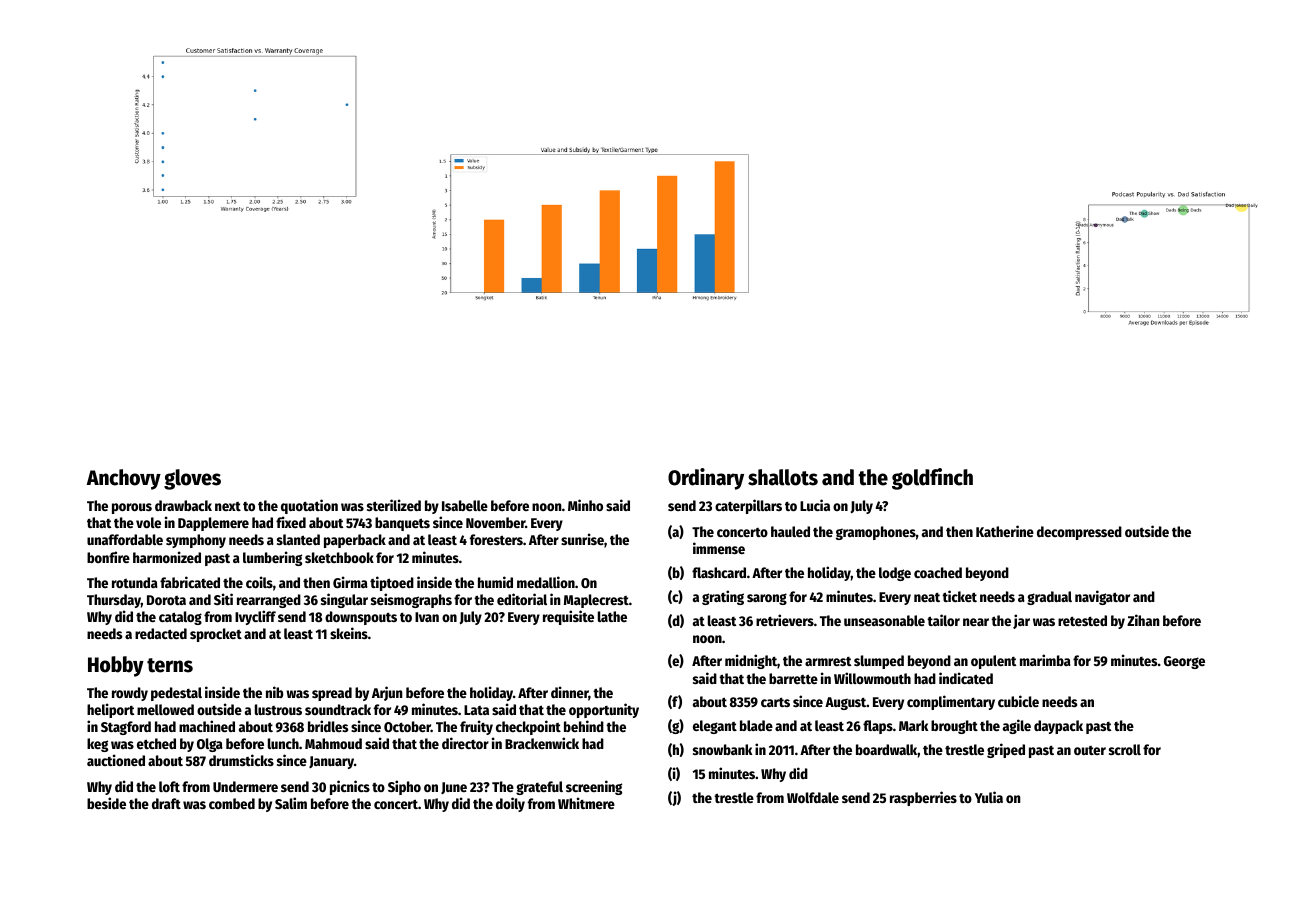 Image resolution: width=1308 pixels, height=924 pixels. I want to click on cubicle, so click(1018, 701).
